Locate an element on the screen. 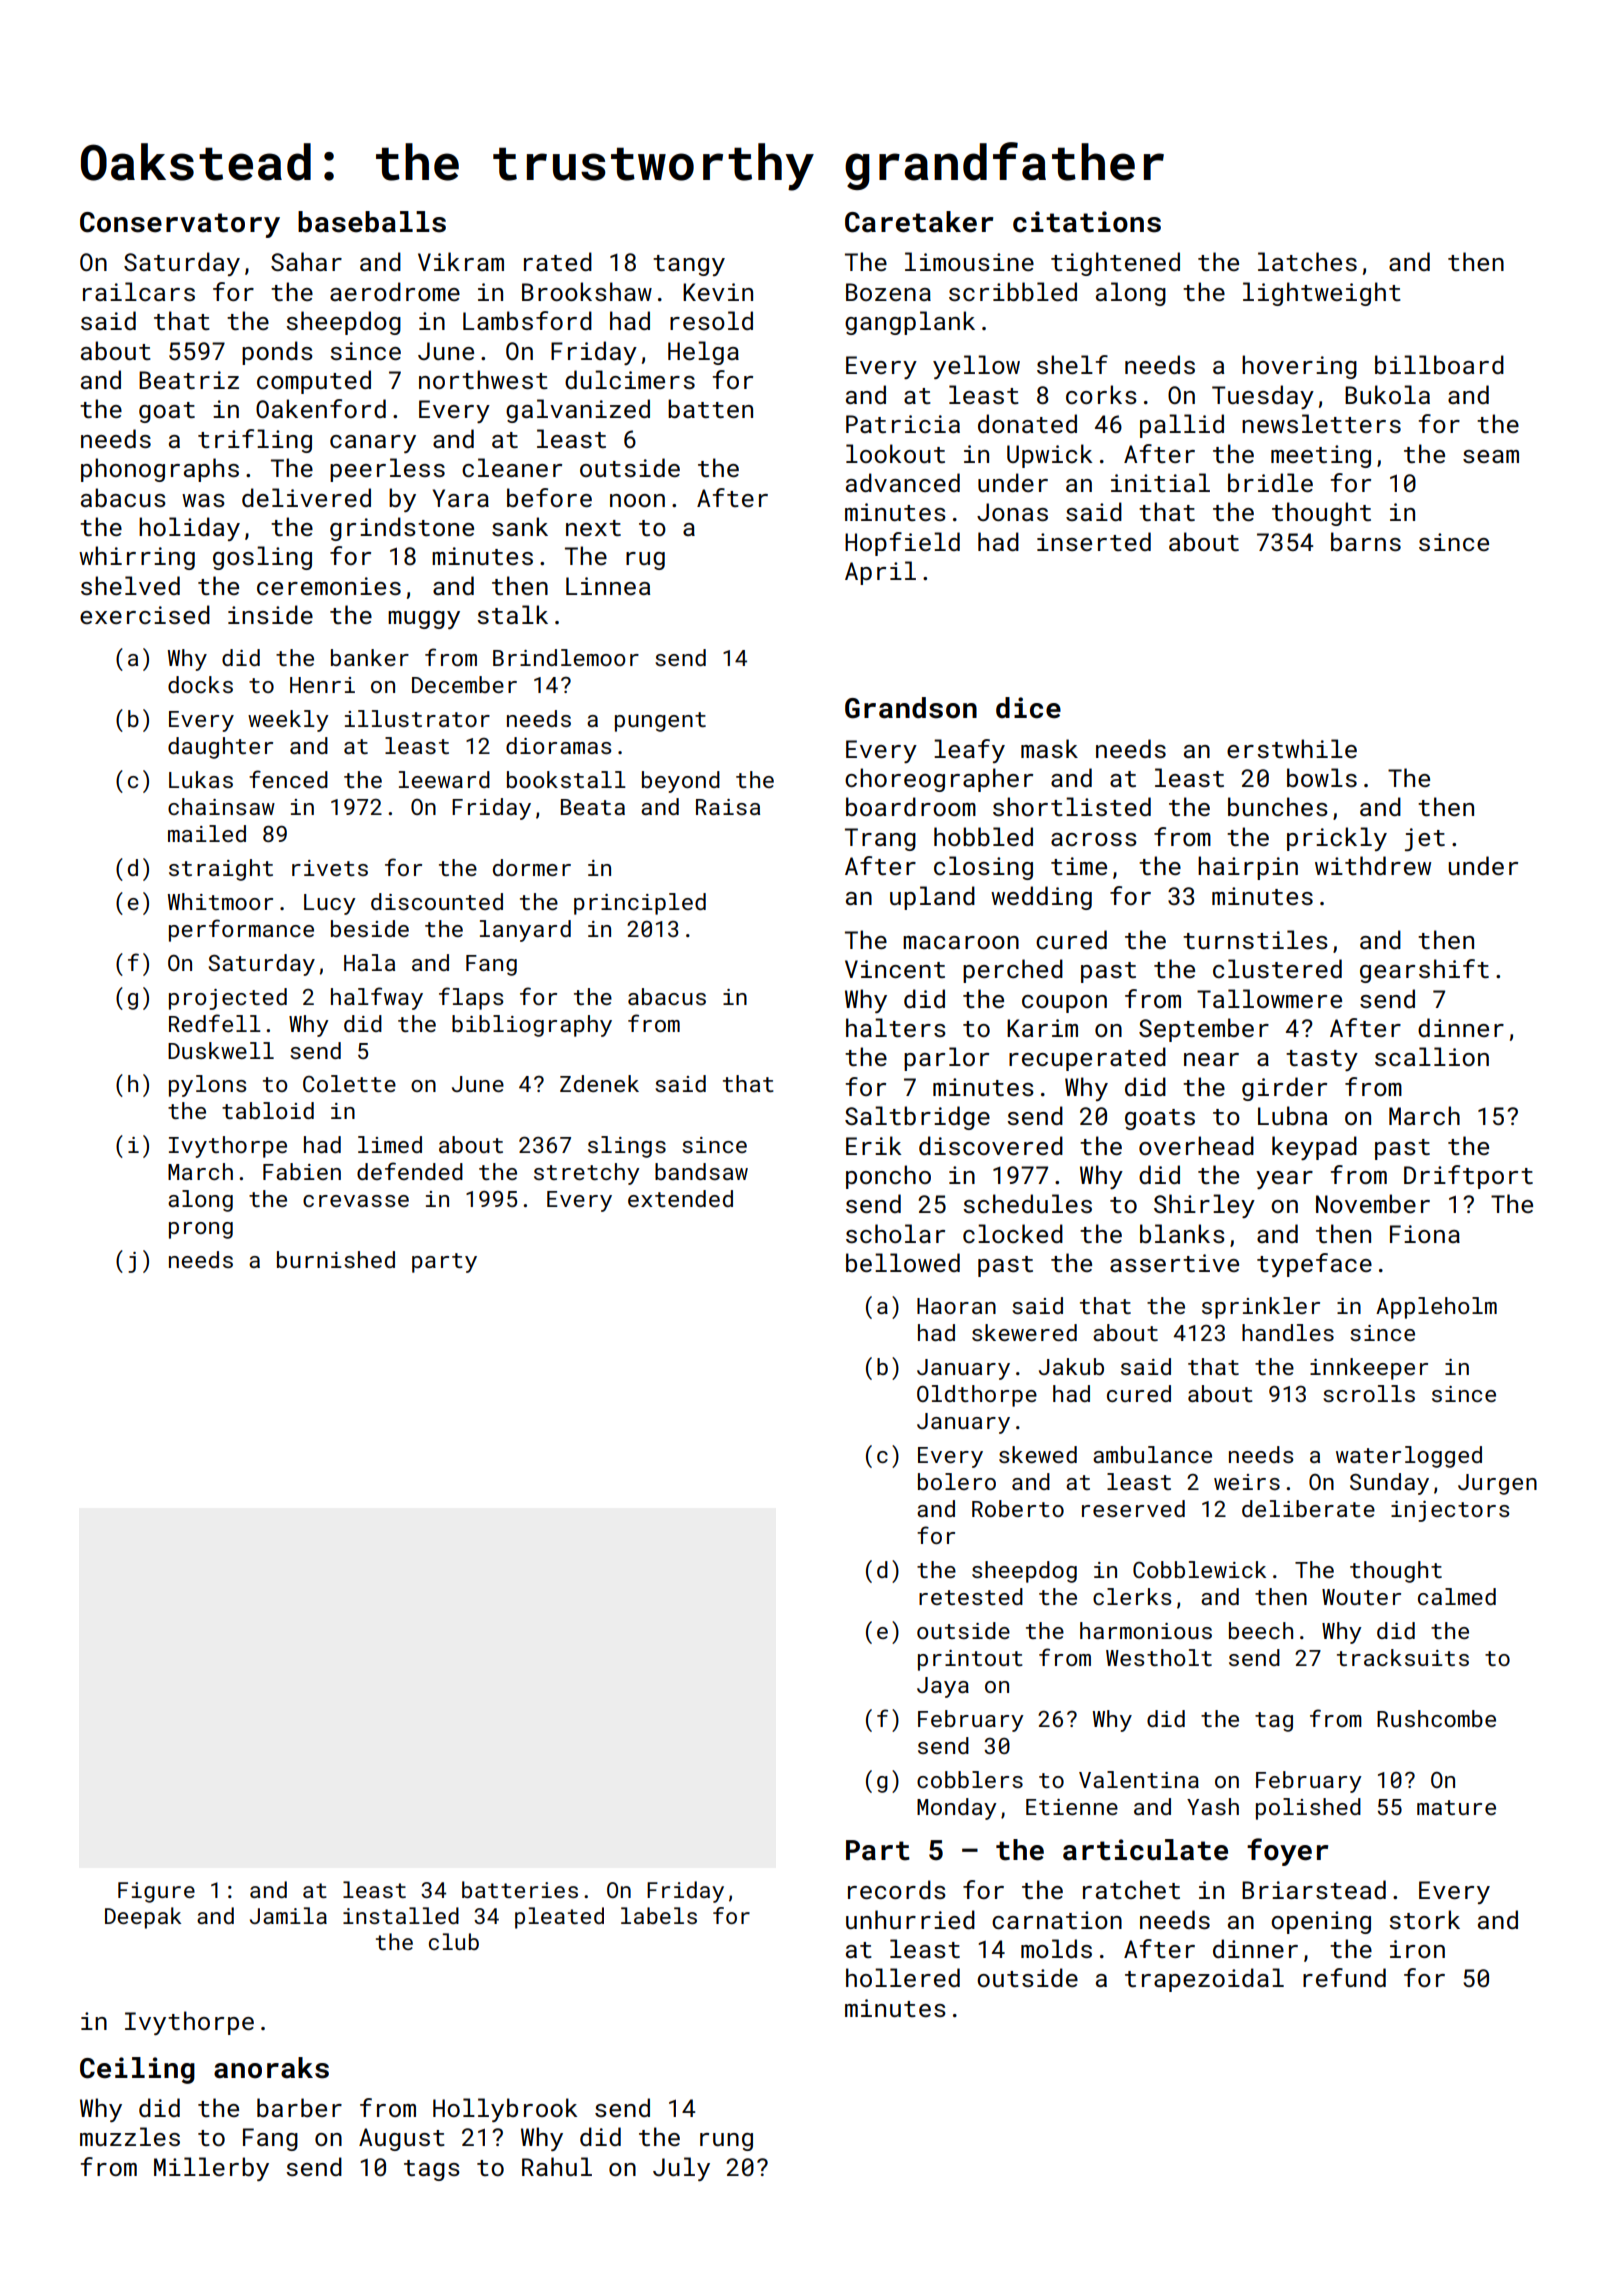  Conservatory is located at coordinates (180, 225).
